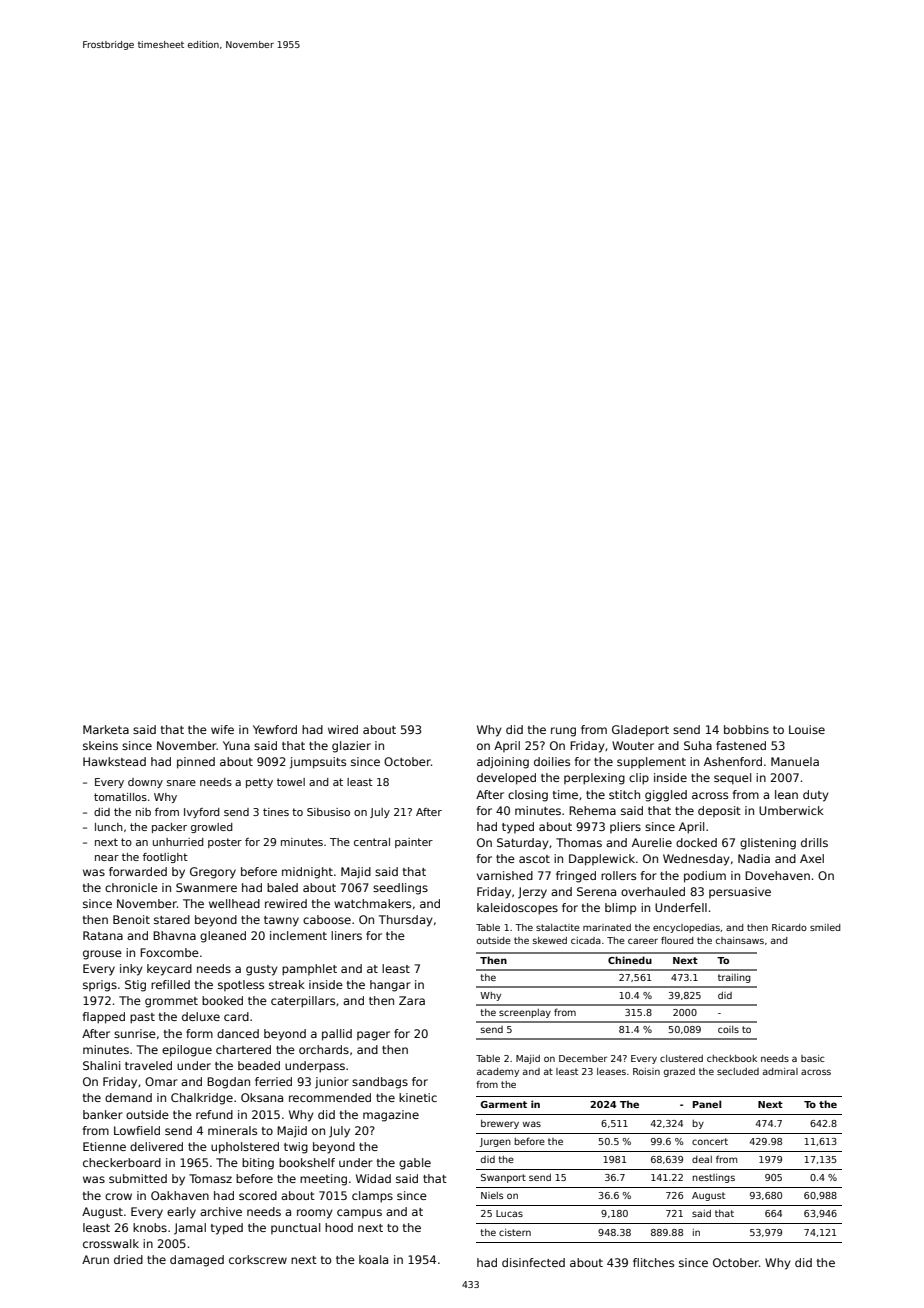  Describe the element at coordinates (228, 1083) in the document. I see `Bogdan` at that location.
